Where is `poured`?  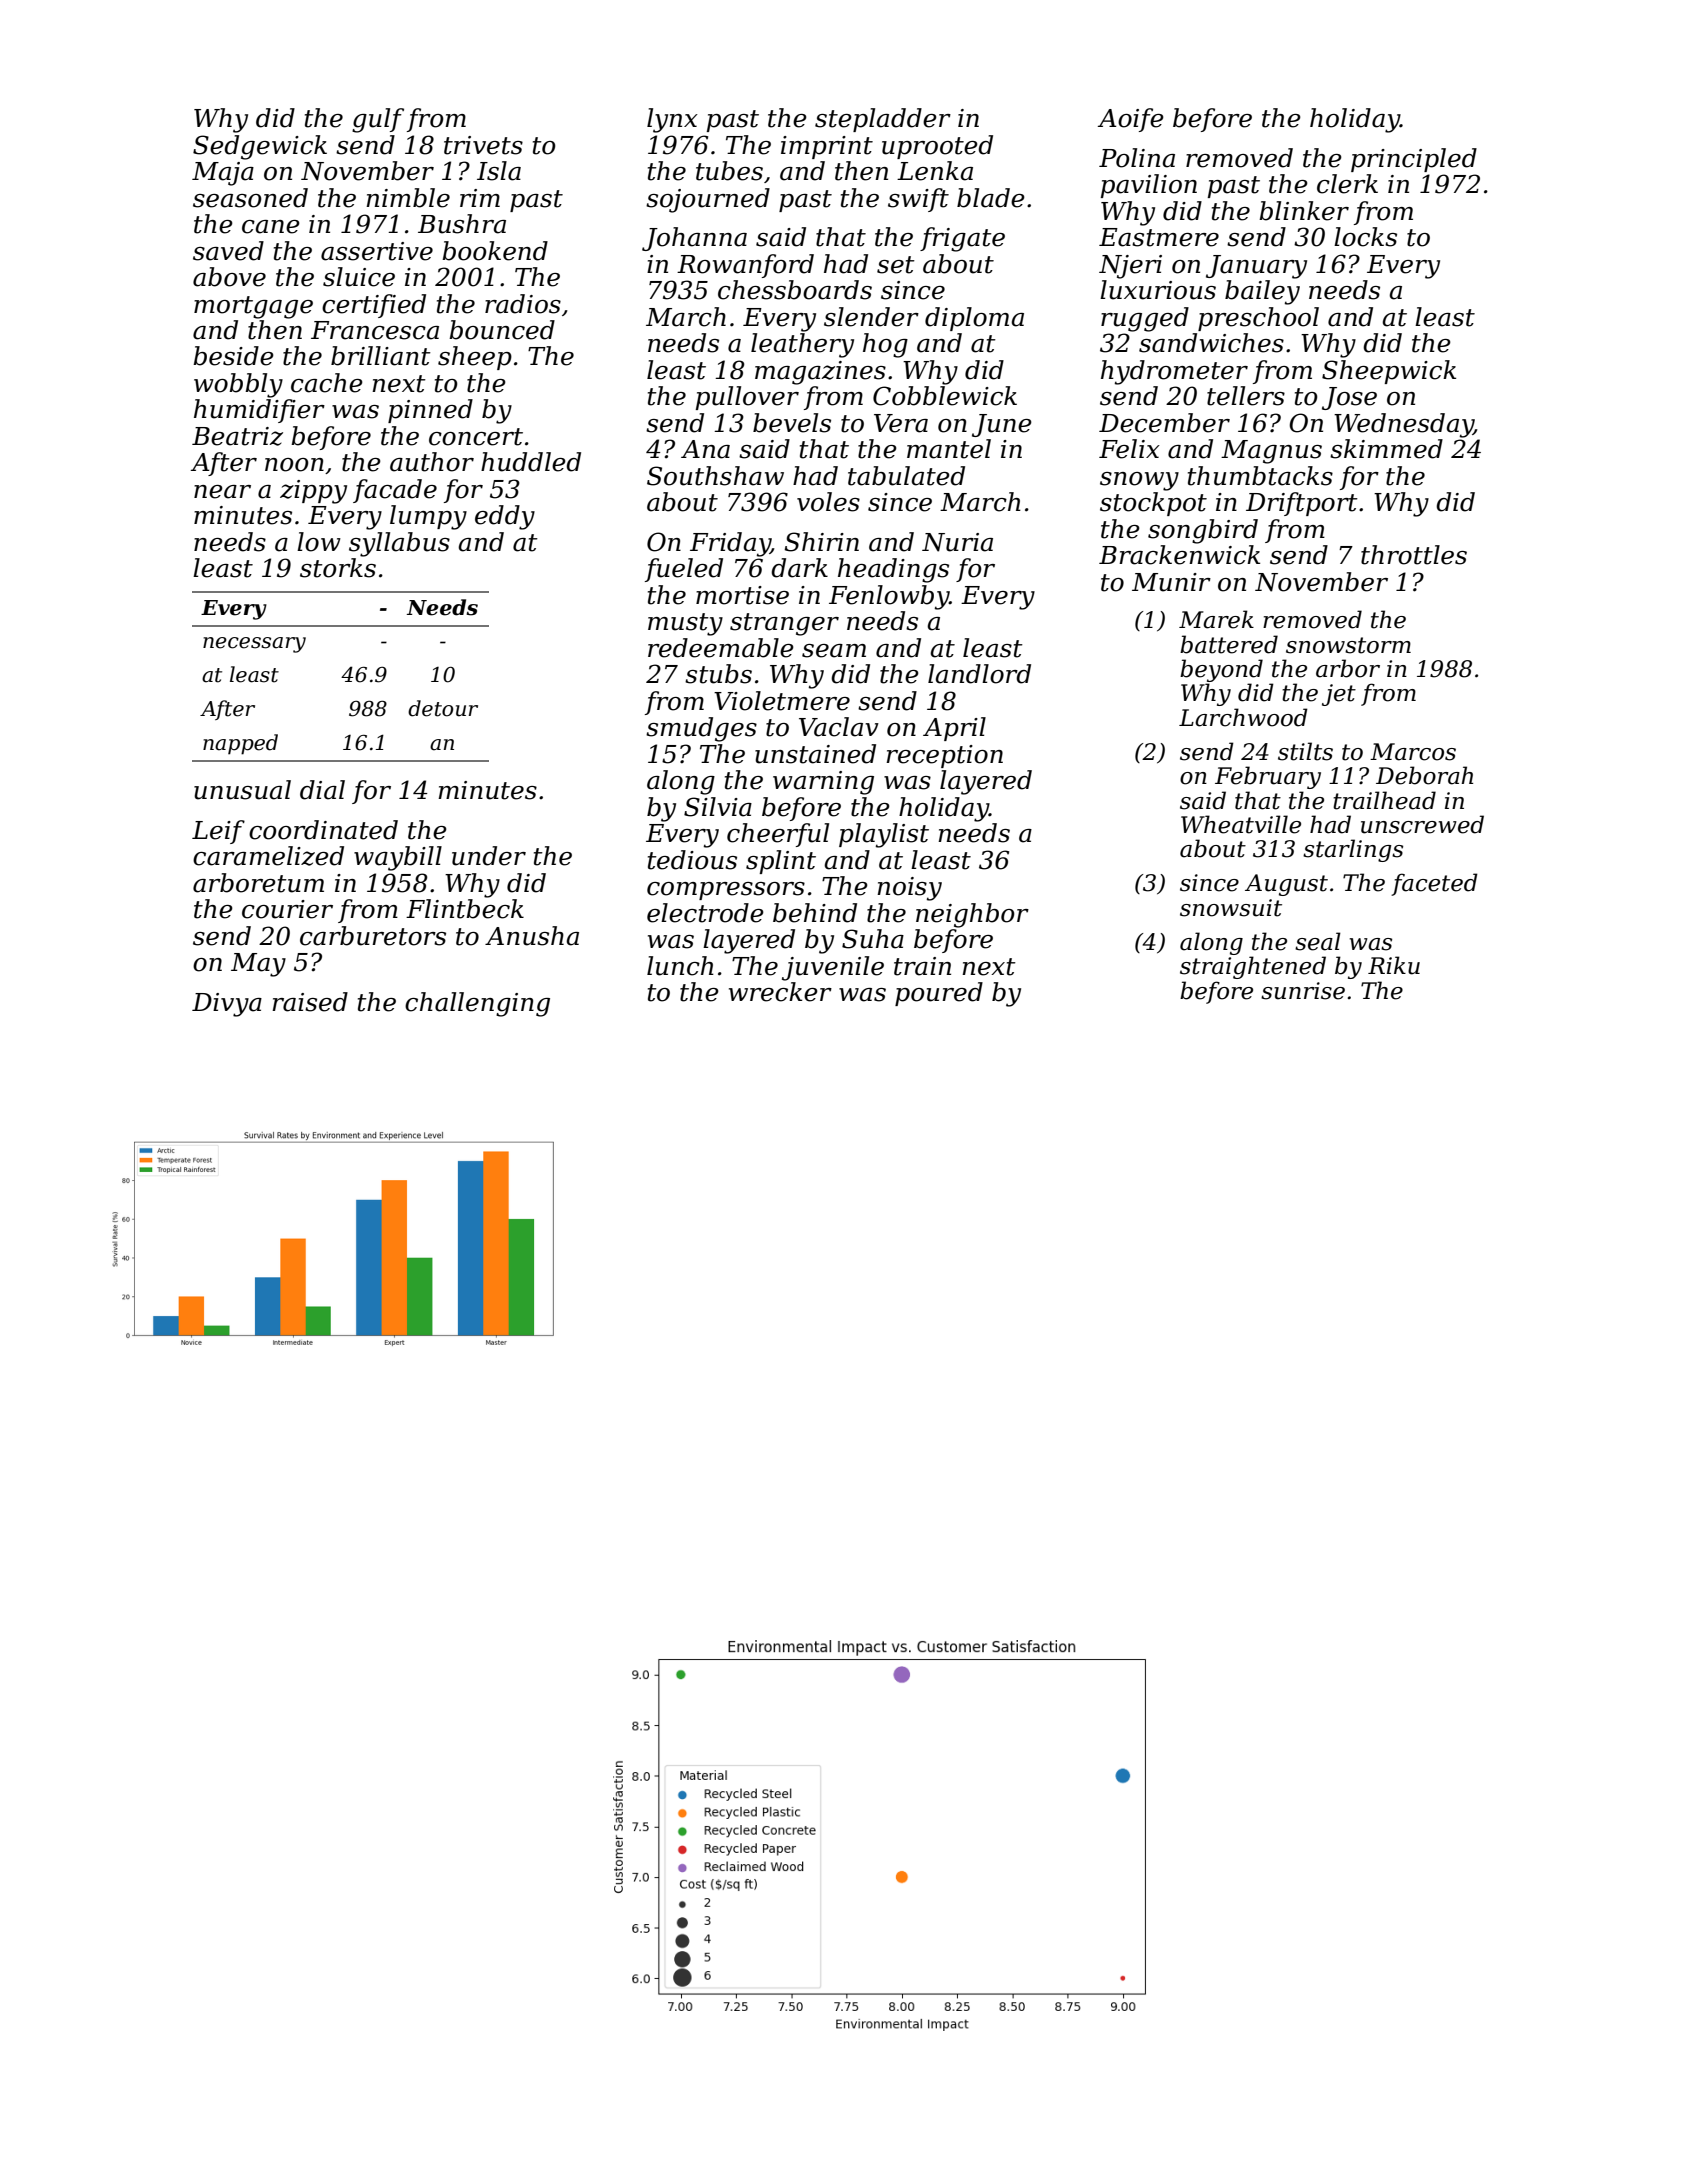 poured is located at coordinates (939, 994).
